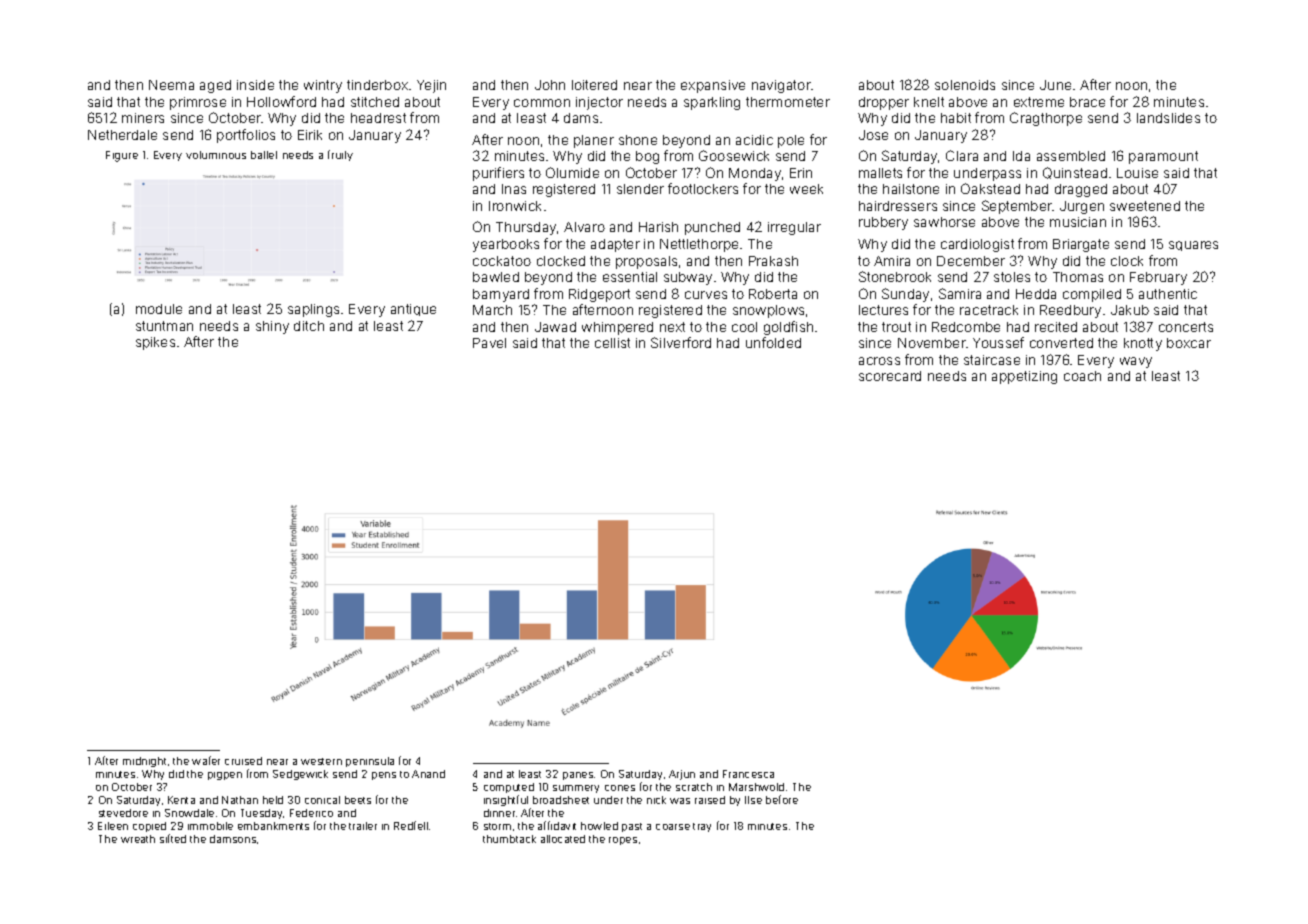  What do you see at coordinates (123, 813) in the image?
I see `stevedore` at bounding box center [123, 813].
